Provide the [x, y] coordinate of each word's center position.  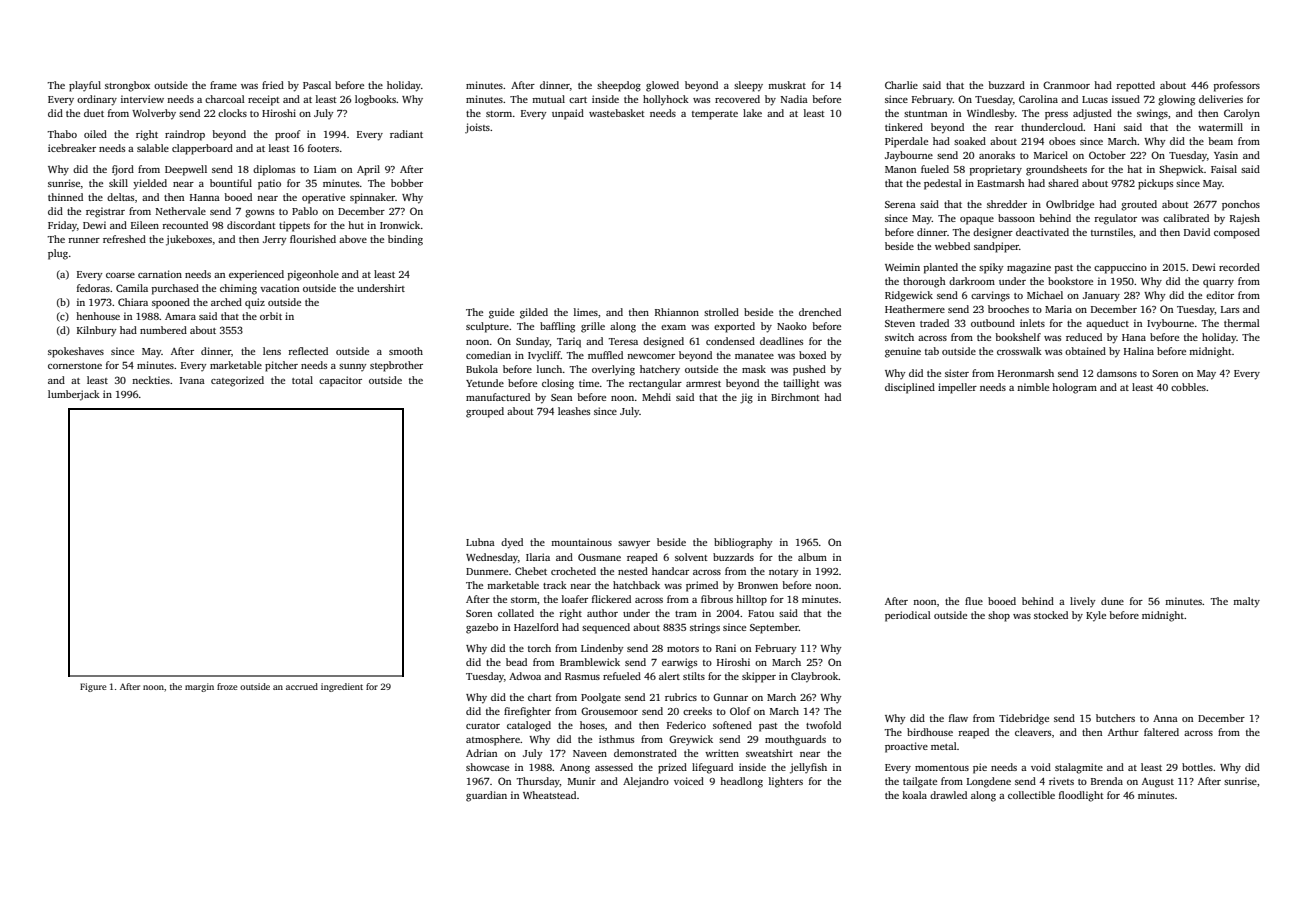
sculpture [487, 327]
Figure [93, 687]
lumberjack [74, 395]
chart [540, 697]
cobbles [1188, 387]
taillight [801, 384]
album [812, 557]
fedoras [93, 288]
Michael [1045, 295]
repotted [1135, 86]
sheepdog [619, 86]
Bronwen [758, 585]
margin [199, 687]
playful [85, 86]
